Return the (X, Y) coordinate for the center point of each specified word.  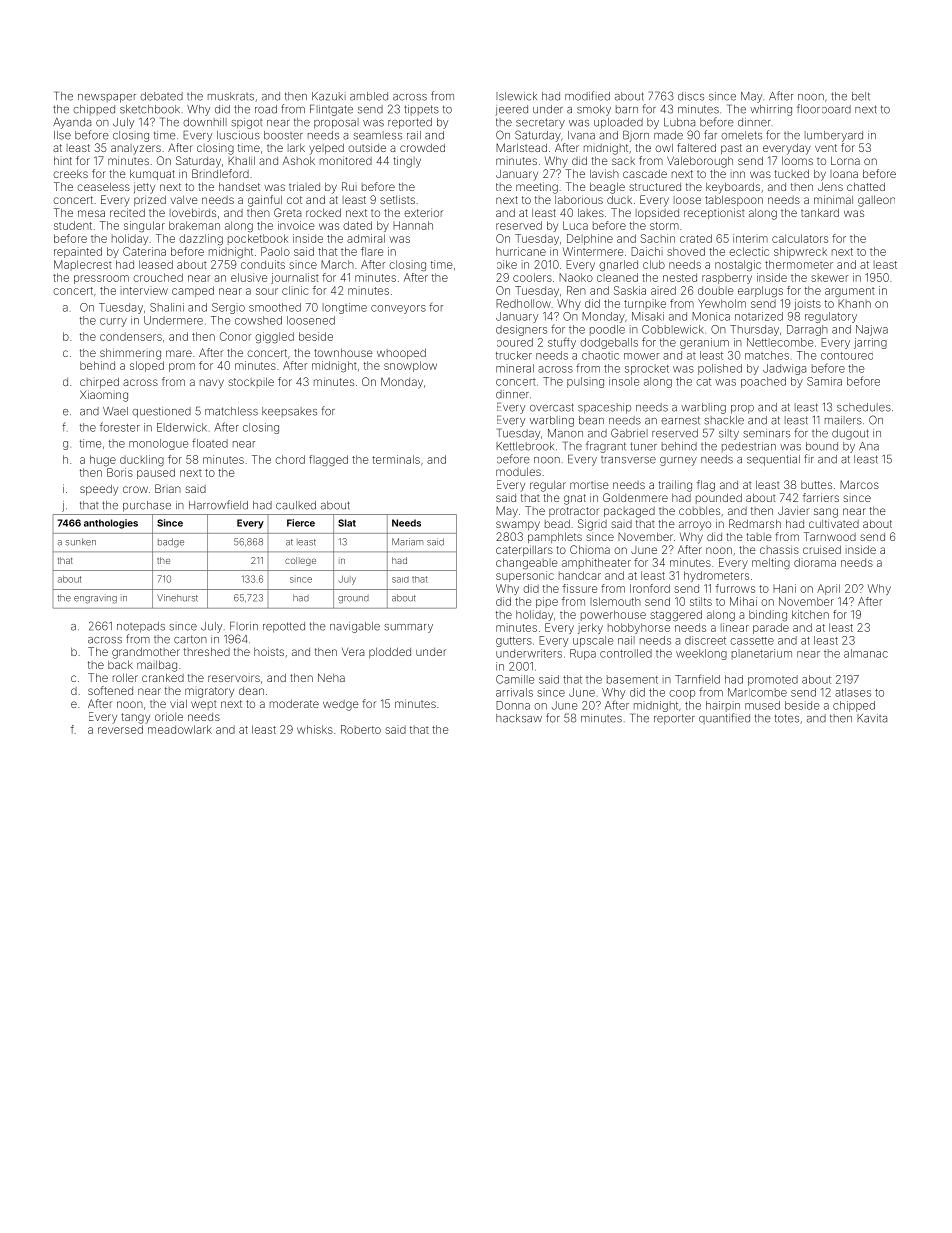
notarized (759, 316)
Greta (287, 212)
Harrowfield (218, 505)
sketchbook (150, 109)
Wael (115, 411)
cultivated (834, 523)
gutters (514, 642)
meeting (537, 188)
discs (691, 96)
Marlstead (521, 147)
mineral (515, 368)
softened (110, 690)
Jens (830, 186)
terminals (396, 459)
